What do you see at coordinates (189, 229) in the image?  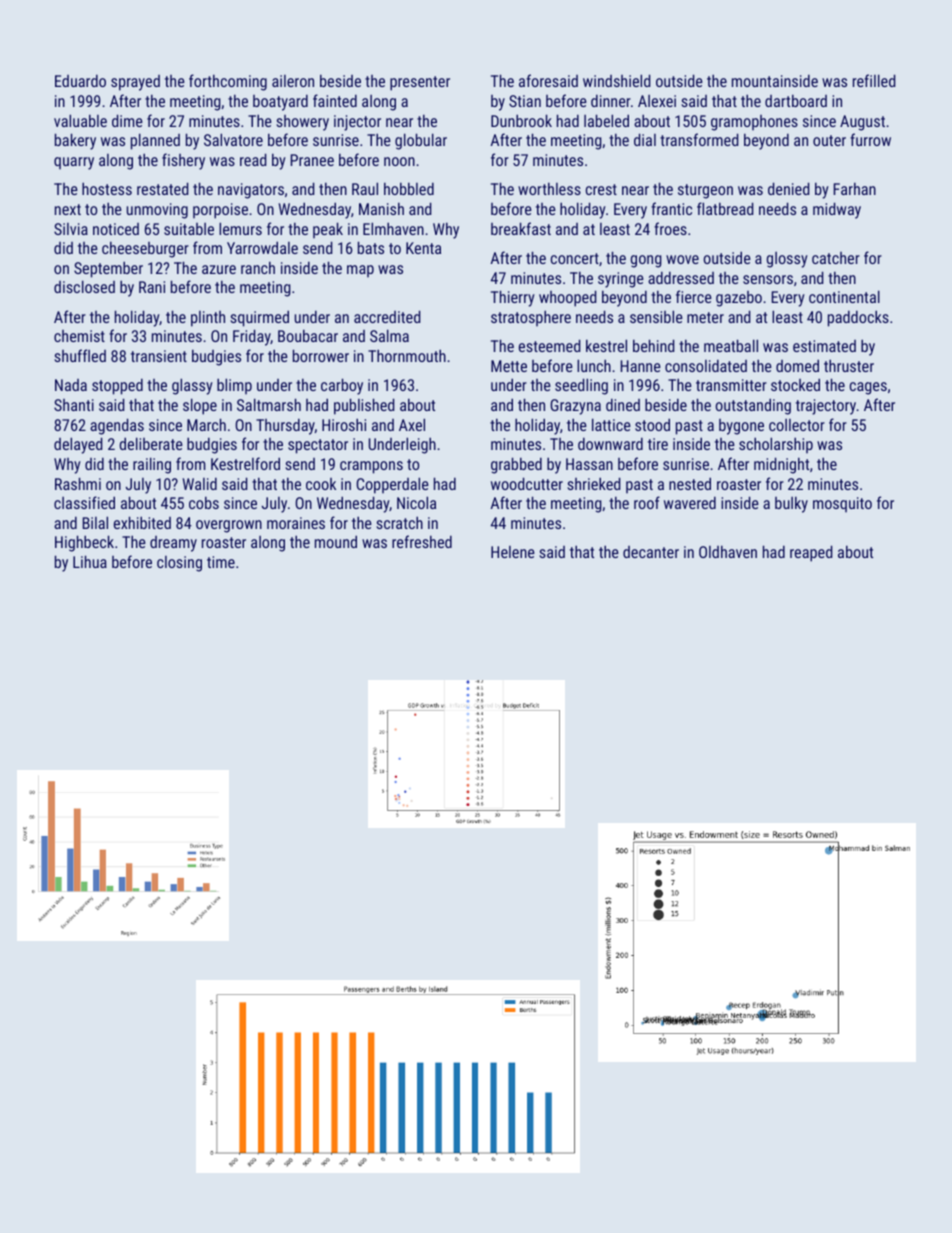 I see `suitable` at bounding box center [189, 229].
